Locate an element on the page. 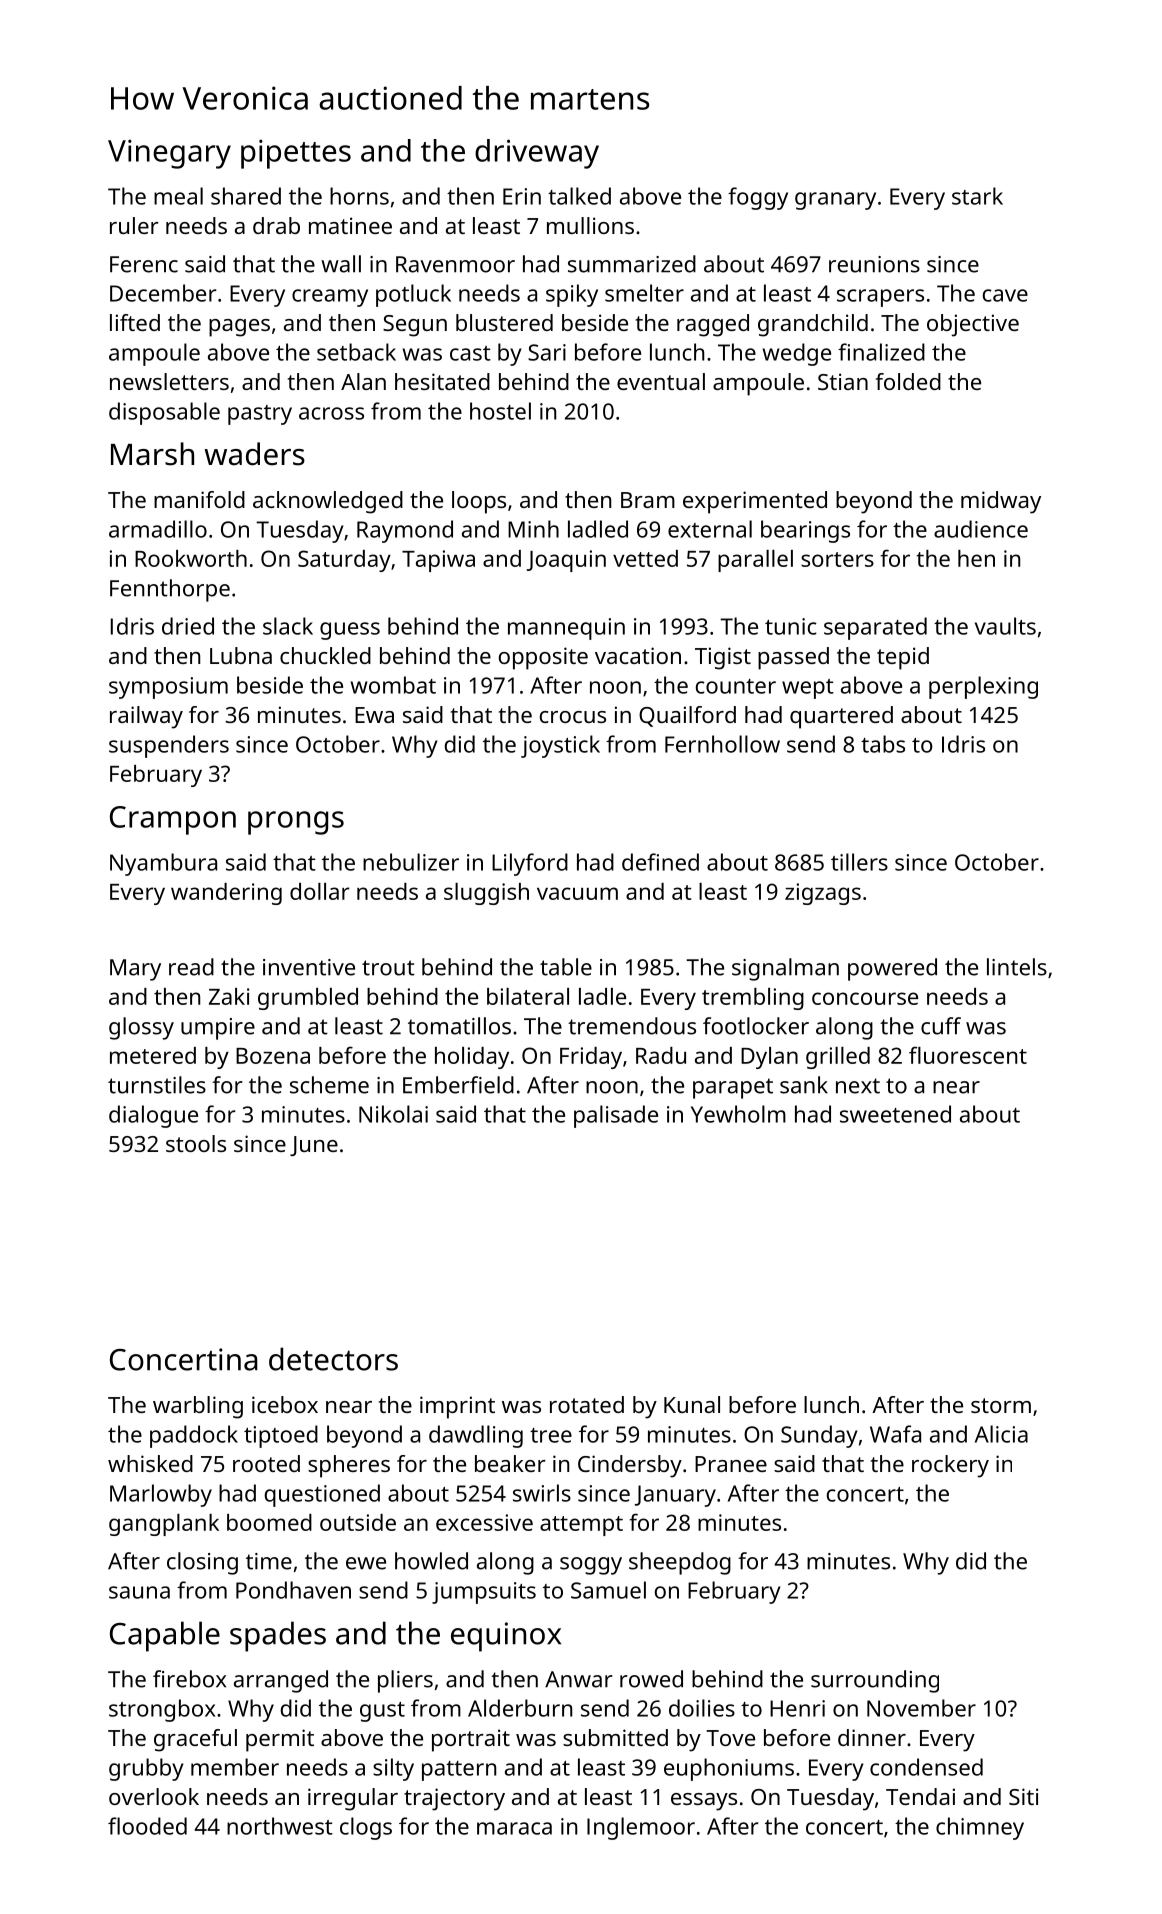  Sunday is located at coordinates (819, 1436).
